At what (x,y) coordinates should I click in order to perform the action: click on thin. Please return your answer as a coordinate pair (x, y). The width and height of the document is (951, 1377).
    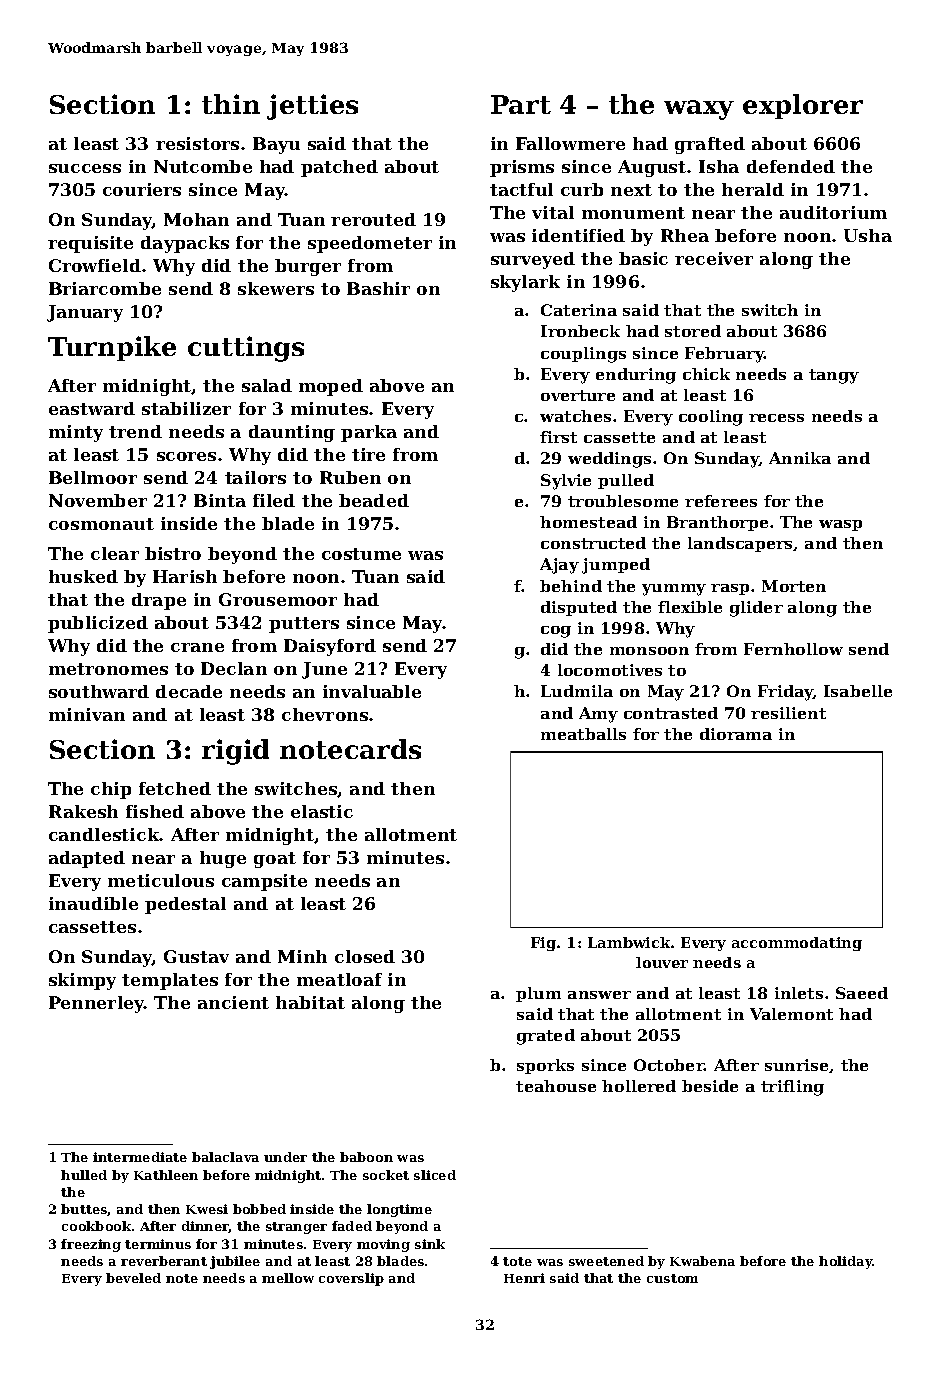
    Looking at the image, I should click on (231, 104).
